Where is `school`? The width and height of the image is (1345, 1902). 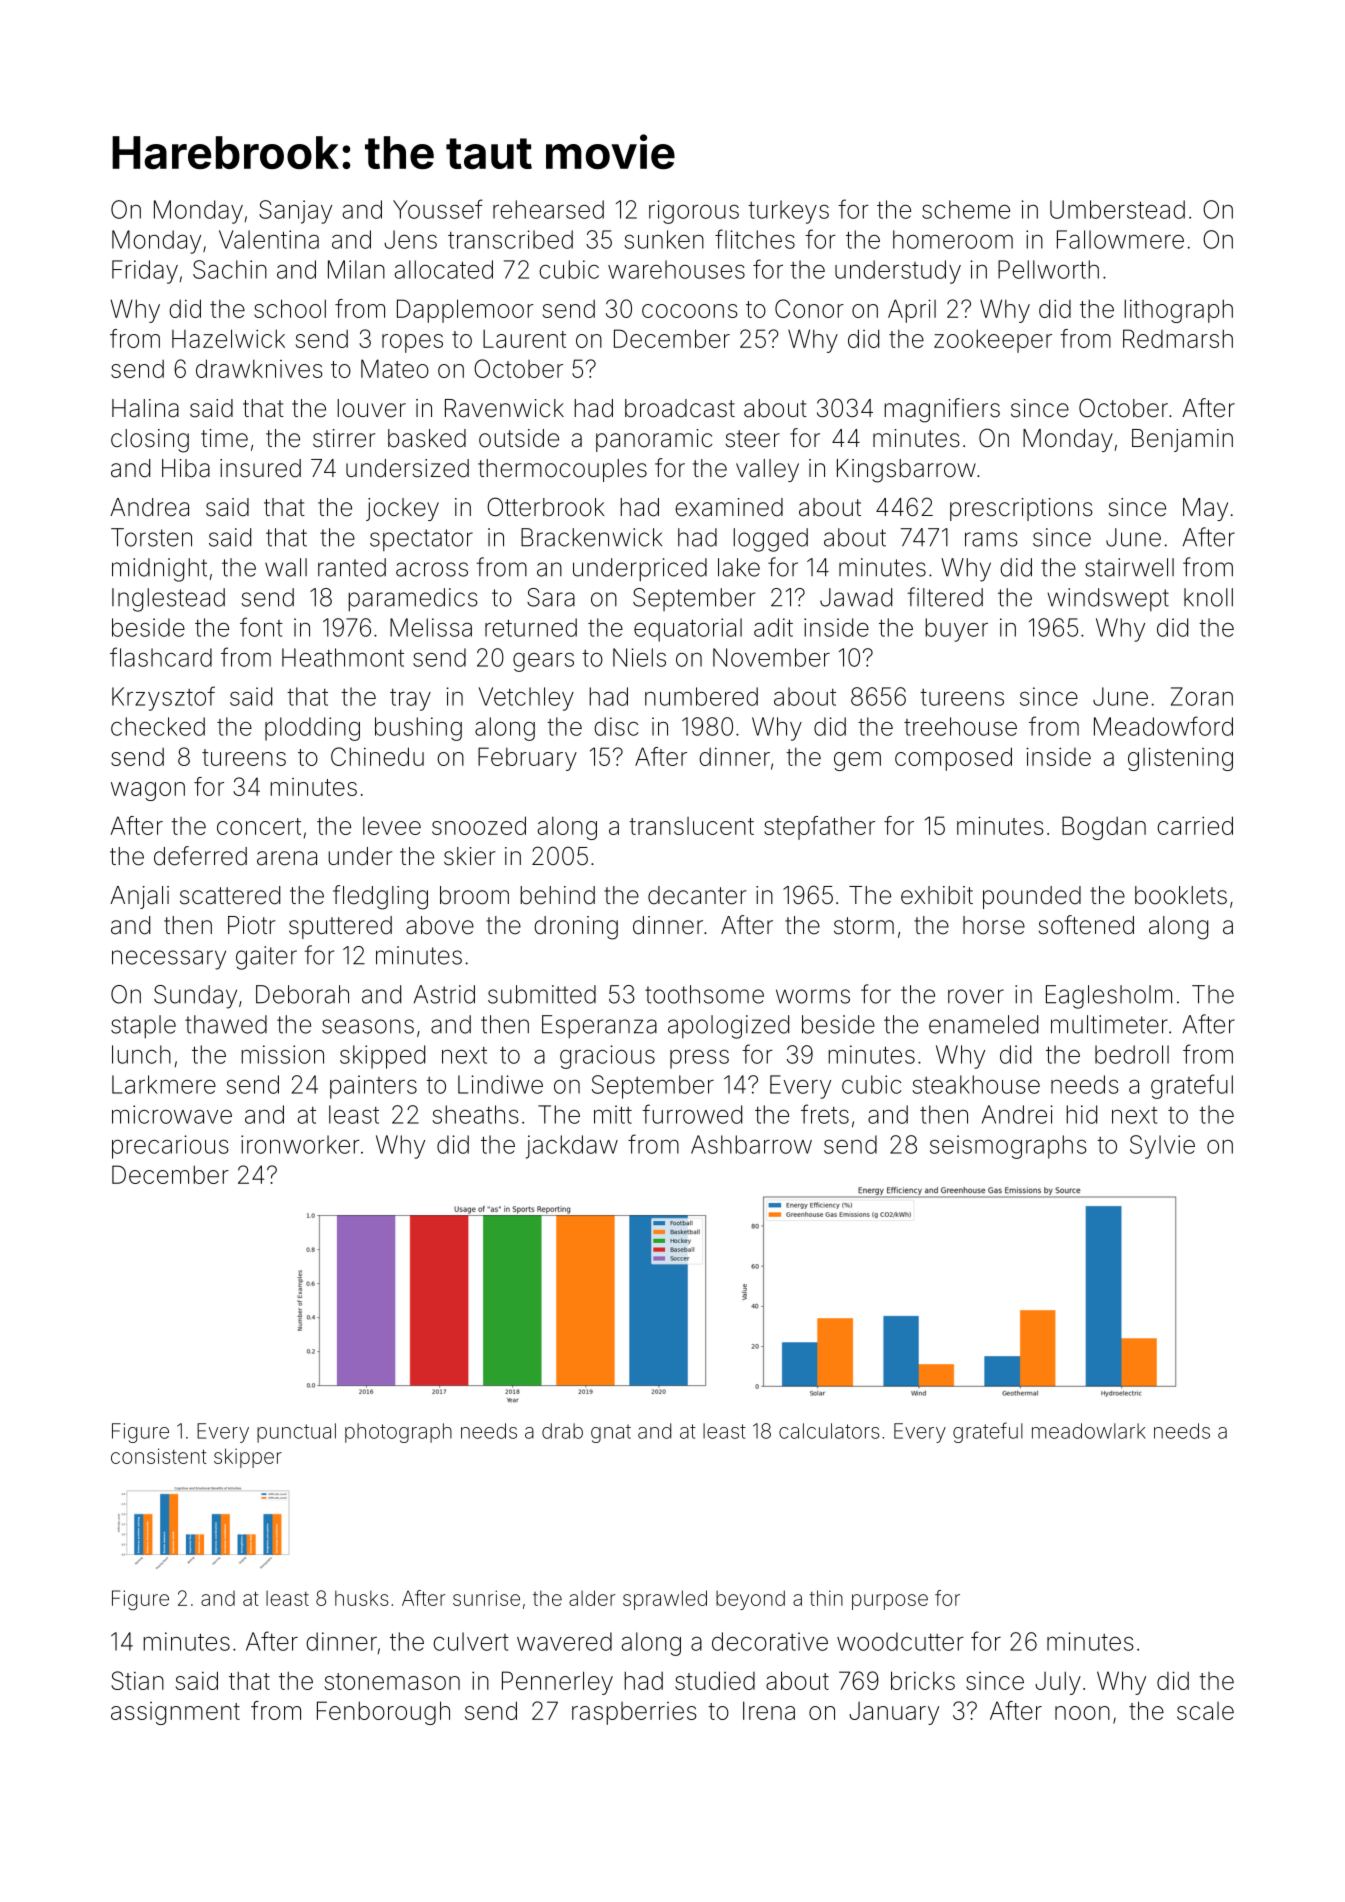 school is located at coordinates (290, 308).
